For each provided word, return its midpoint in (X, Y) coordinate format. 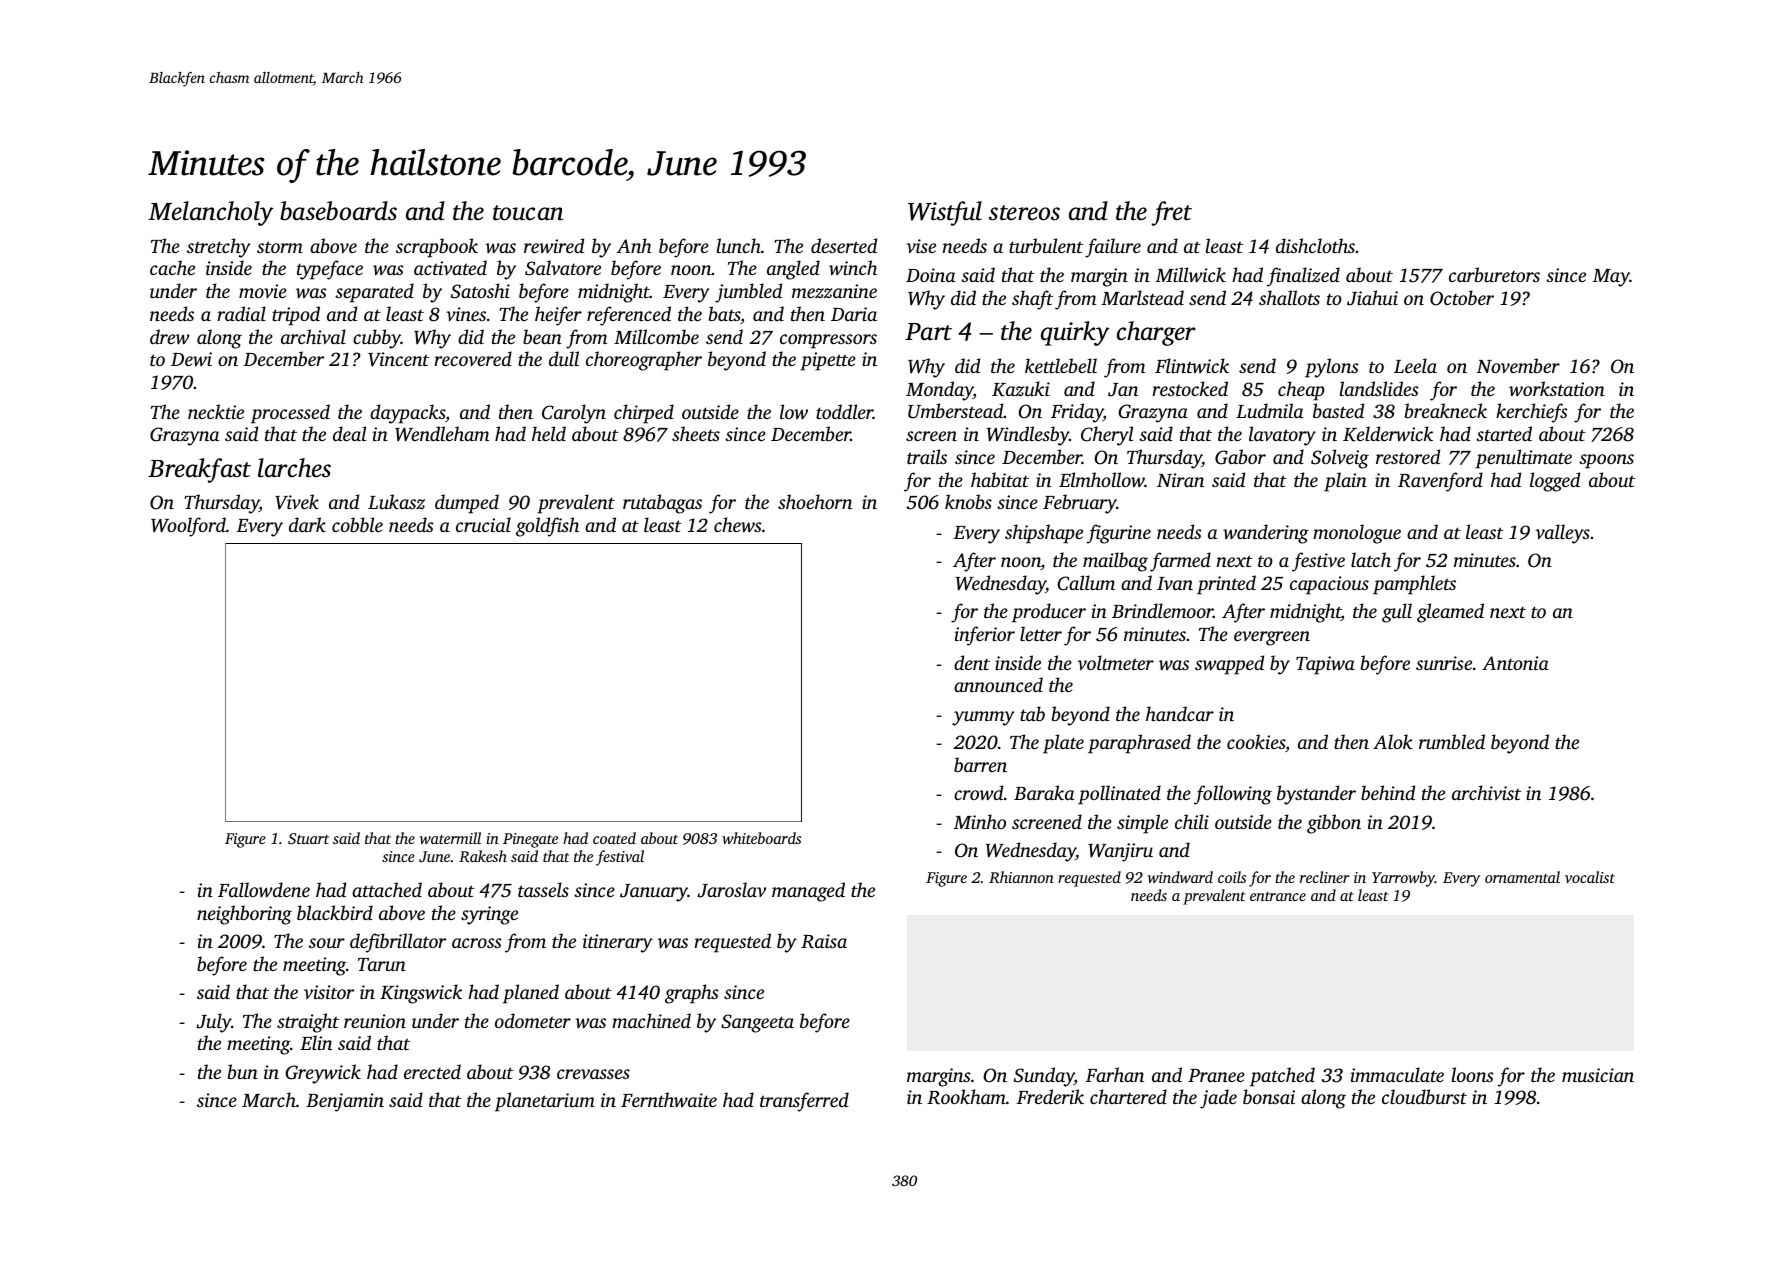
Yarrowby (1403, 879)
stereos (1024, 213)
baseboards (338, 211)
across (477, 943)
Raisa (824, 941)
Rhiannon (1021, 877)
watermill (450, 838)
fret (1172, 213)
